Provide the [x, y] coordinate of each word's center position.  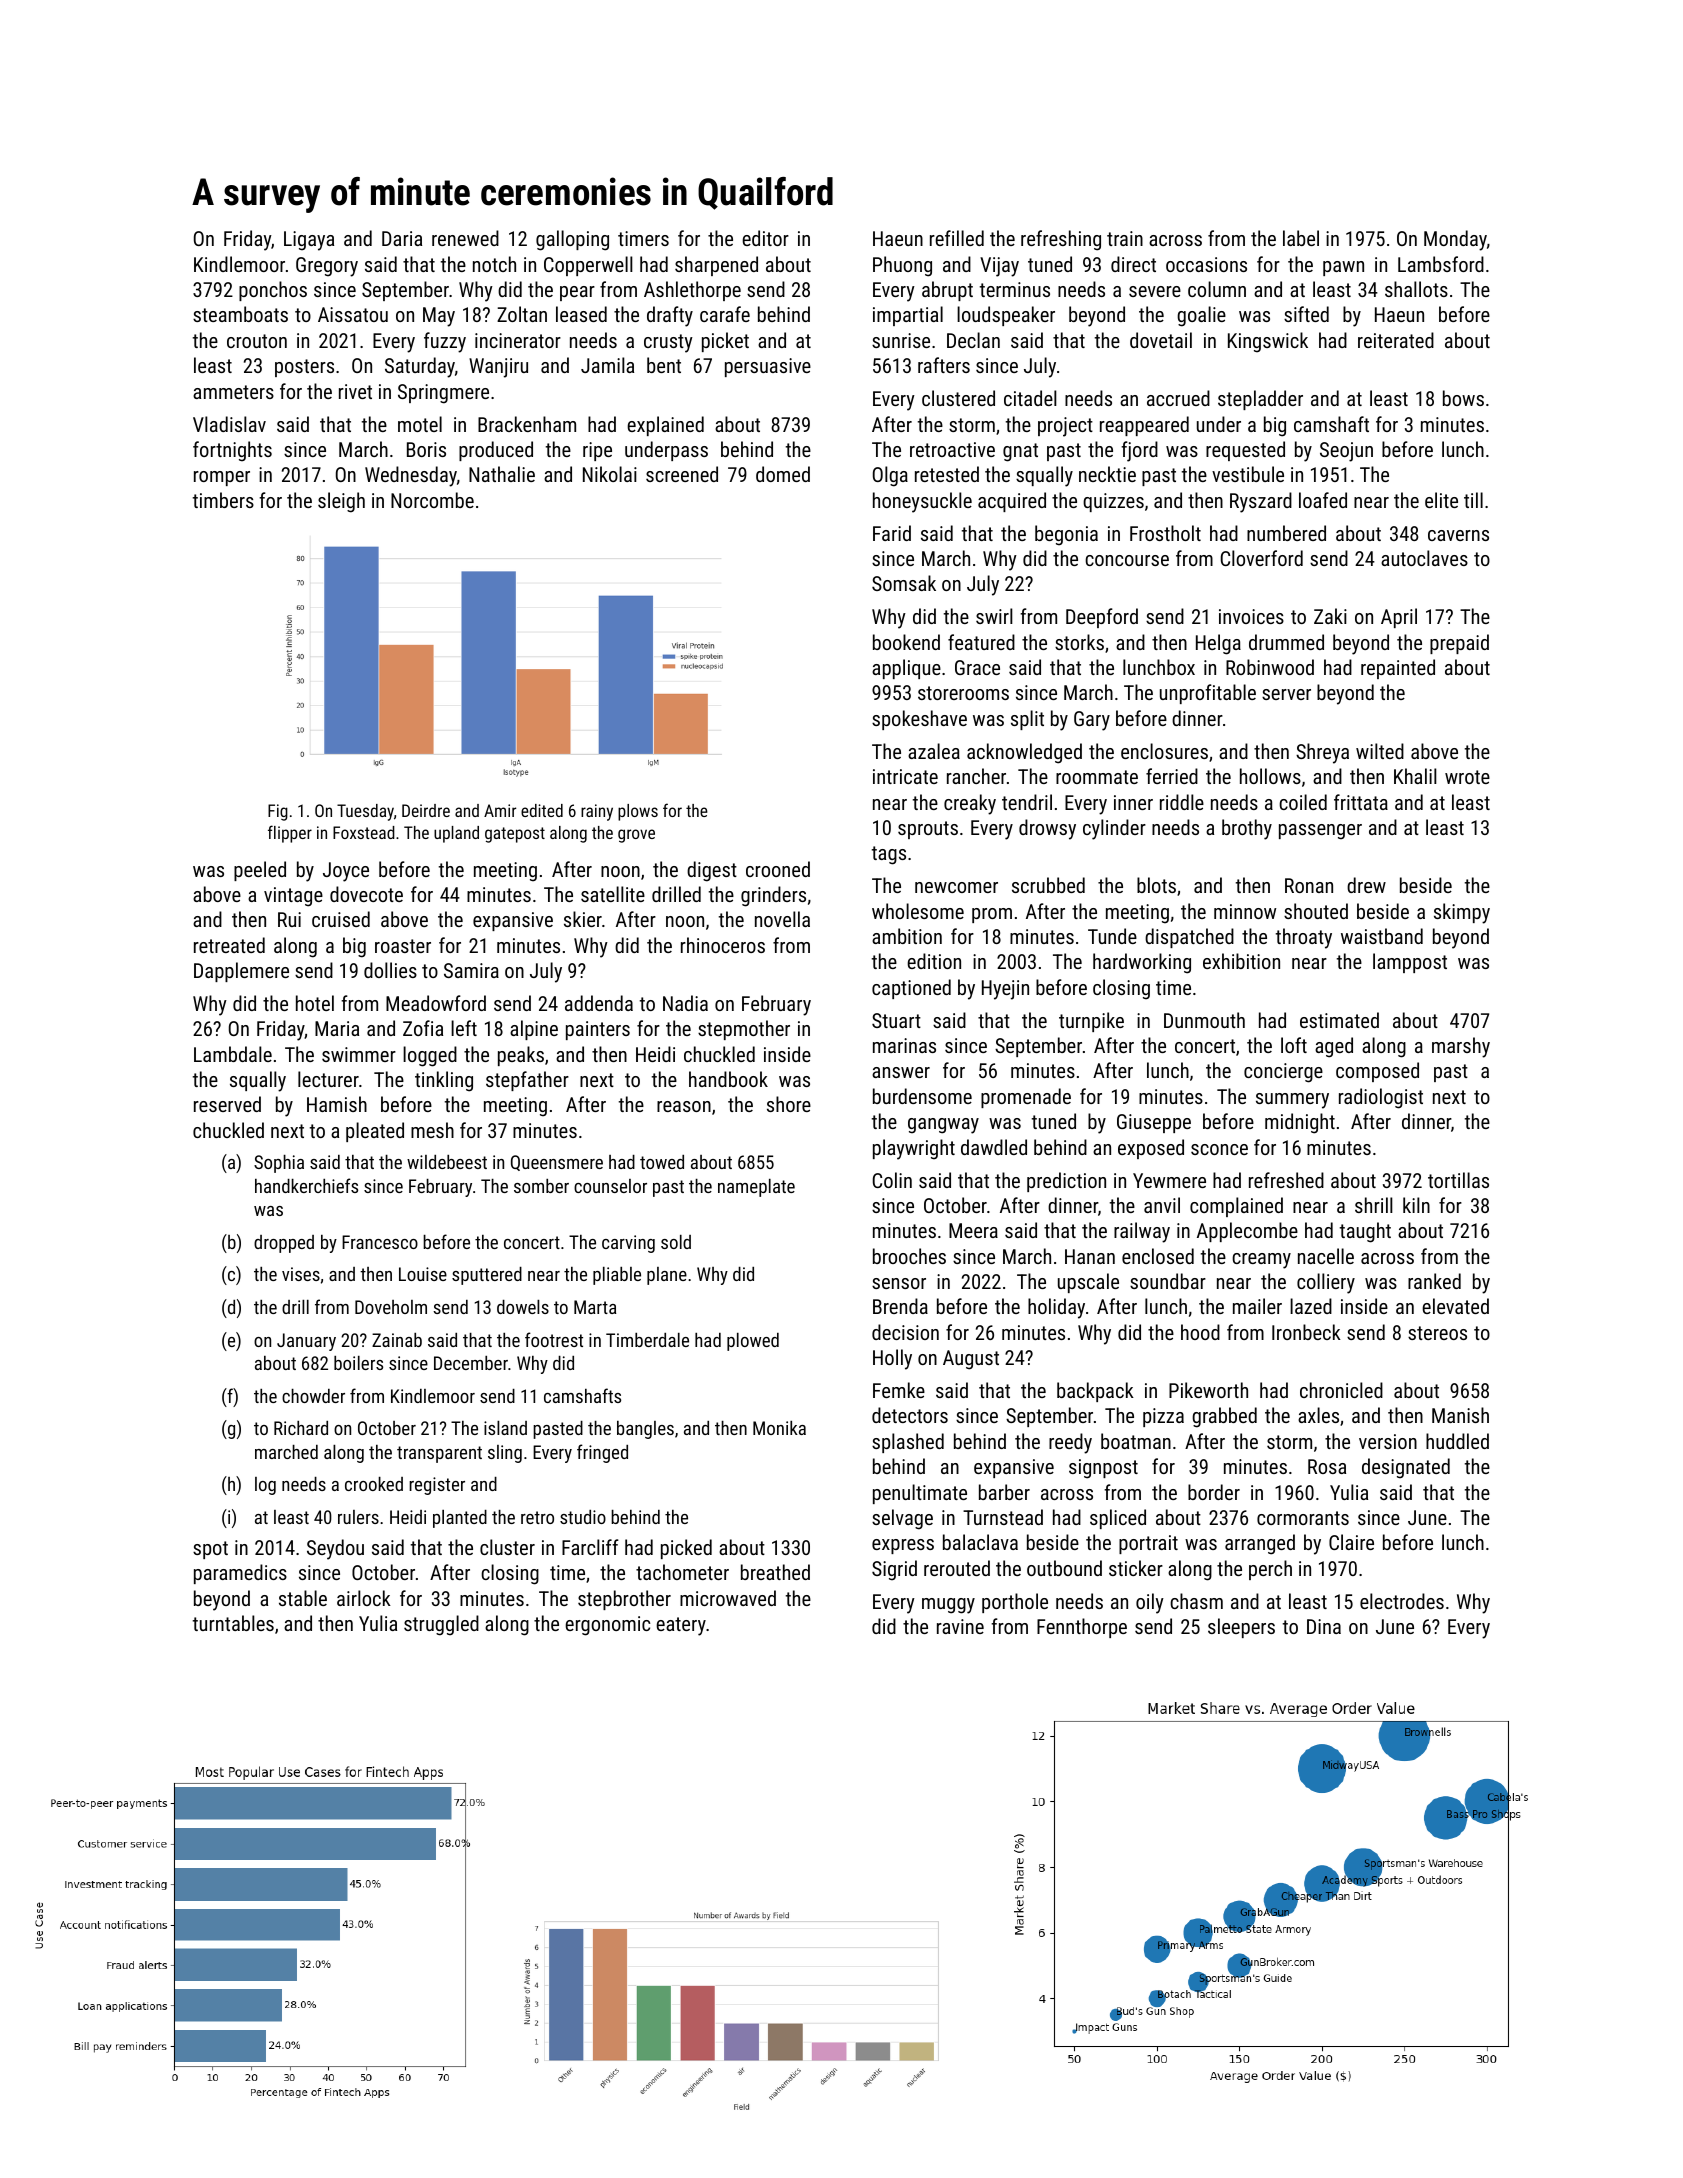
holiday [1056, 1308]
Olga [890, 476]
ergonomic [607, 1626]
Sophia [279, 1164]
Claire [1351, 1542]
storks [1079, 642]
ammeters [233, 392]
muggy [948, 1606]
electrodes [1402, 1601]
